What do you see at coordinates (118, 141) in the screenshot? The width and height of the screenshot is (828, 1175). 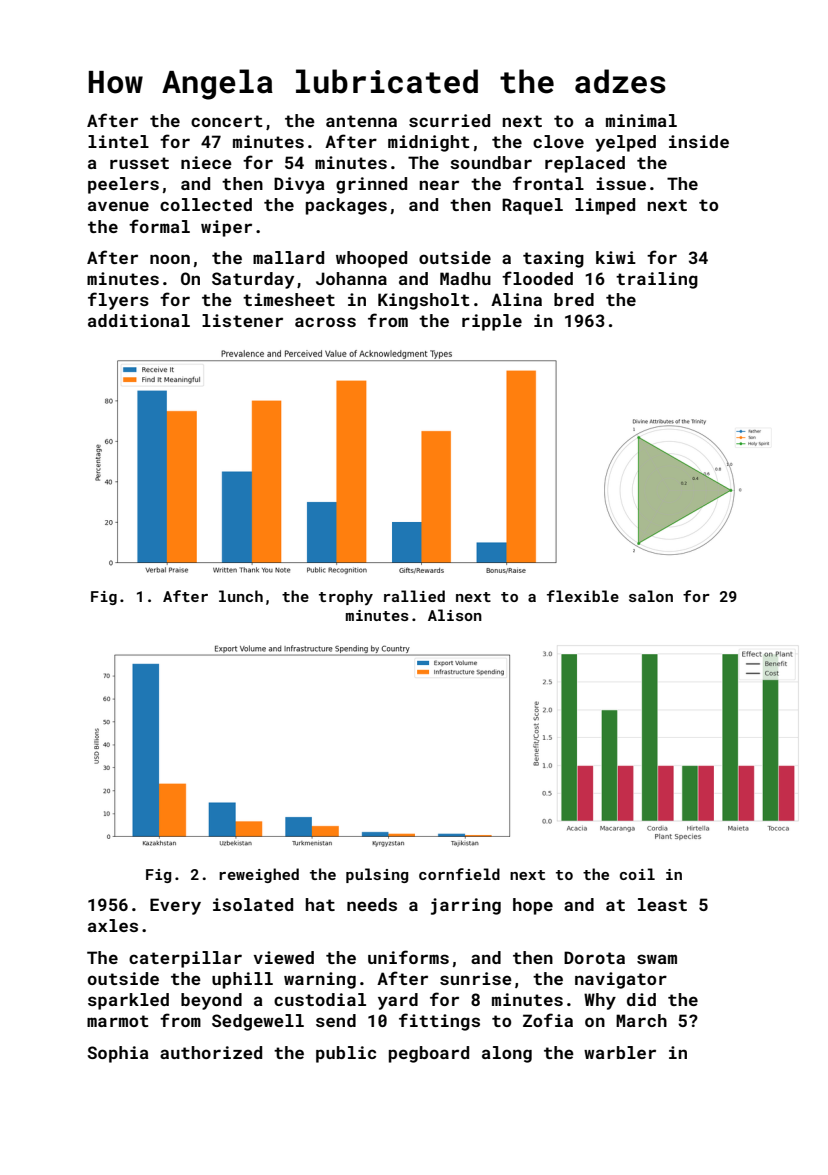 I see `lintel` at bounding box center [118, 141].
